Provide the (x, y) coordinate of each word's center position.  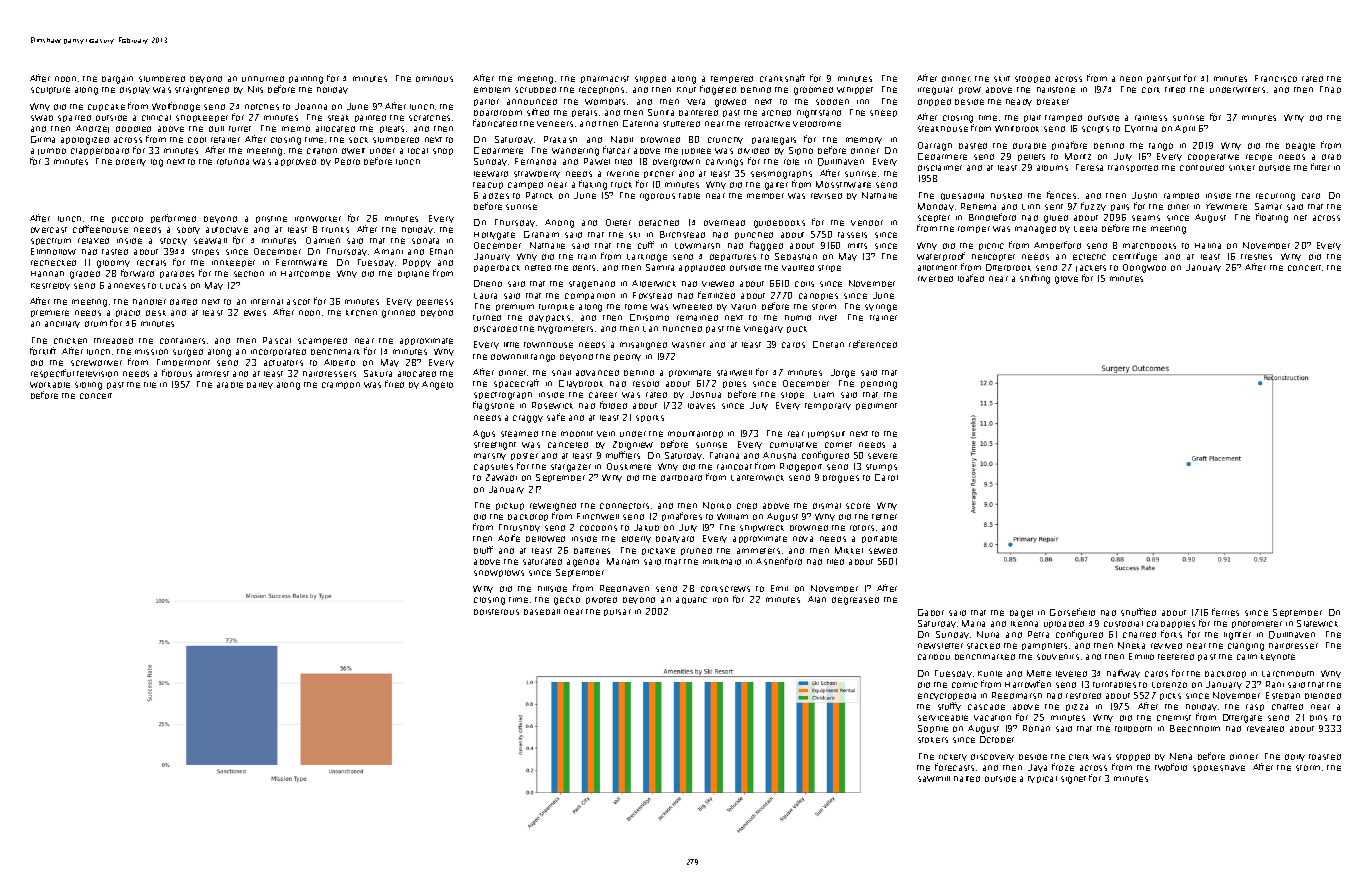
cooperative (1213, 157)
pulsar (617, 612)
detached (659, 223)
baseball (542, 612)
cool (197, 140)
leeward (491, 174)
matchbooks (1149, 246)
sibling (88, 386)
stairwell (734, 373)
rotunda (233, 162)
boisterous (496, 612)
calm (1247, 657)
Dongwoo (1144, 268)
